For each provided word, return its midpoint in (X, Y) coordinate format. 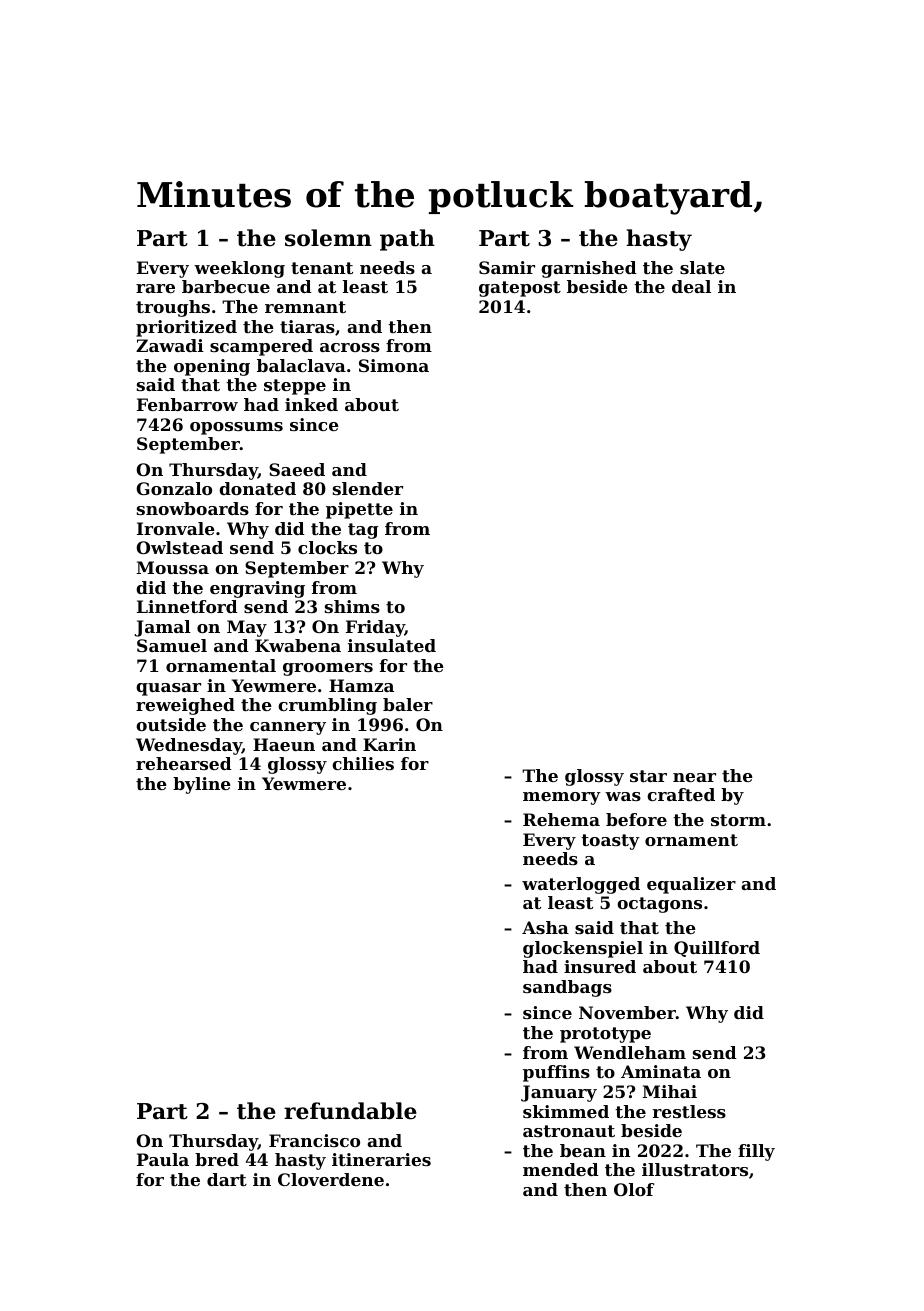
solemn (328, 238)
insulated (392, 645)
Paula (163, 1159)
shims (352, 606)
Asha (545, 927)
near (694, 777)
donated (257, 488)
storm (738, 820)
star (648, 776)
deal (691, 286)
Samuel (172, 645)
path (407, 240)
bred (217, 1159)
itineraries (381, 1159)
